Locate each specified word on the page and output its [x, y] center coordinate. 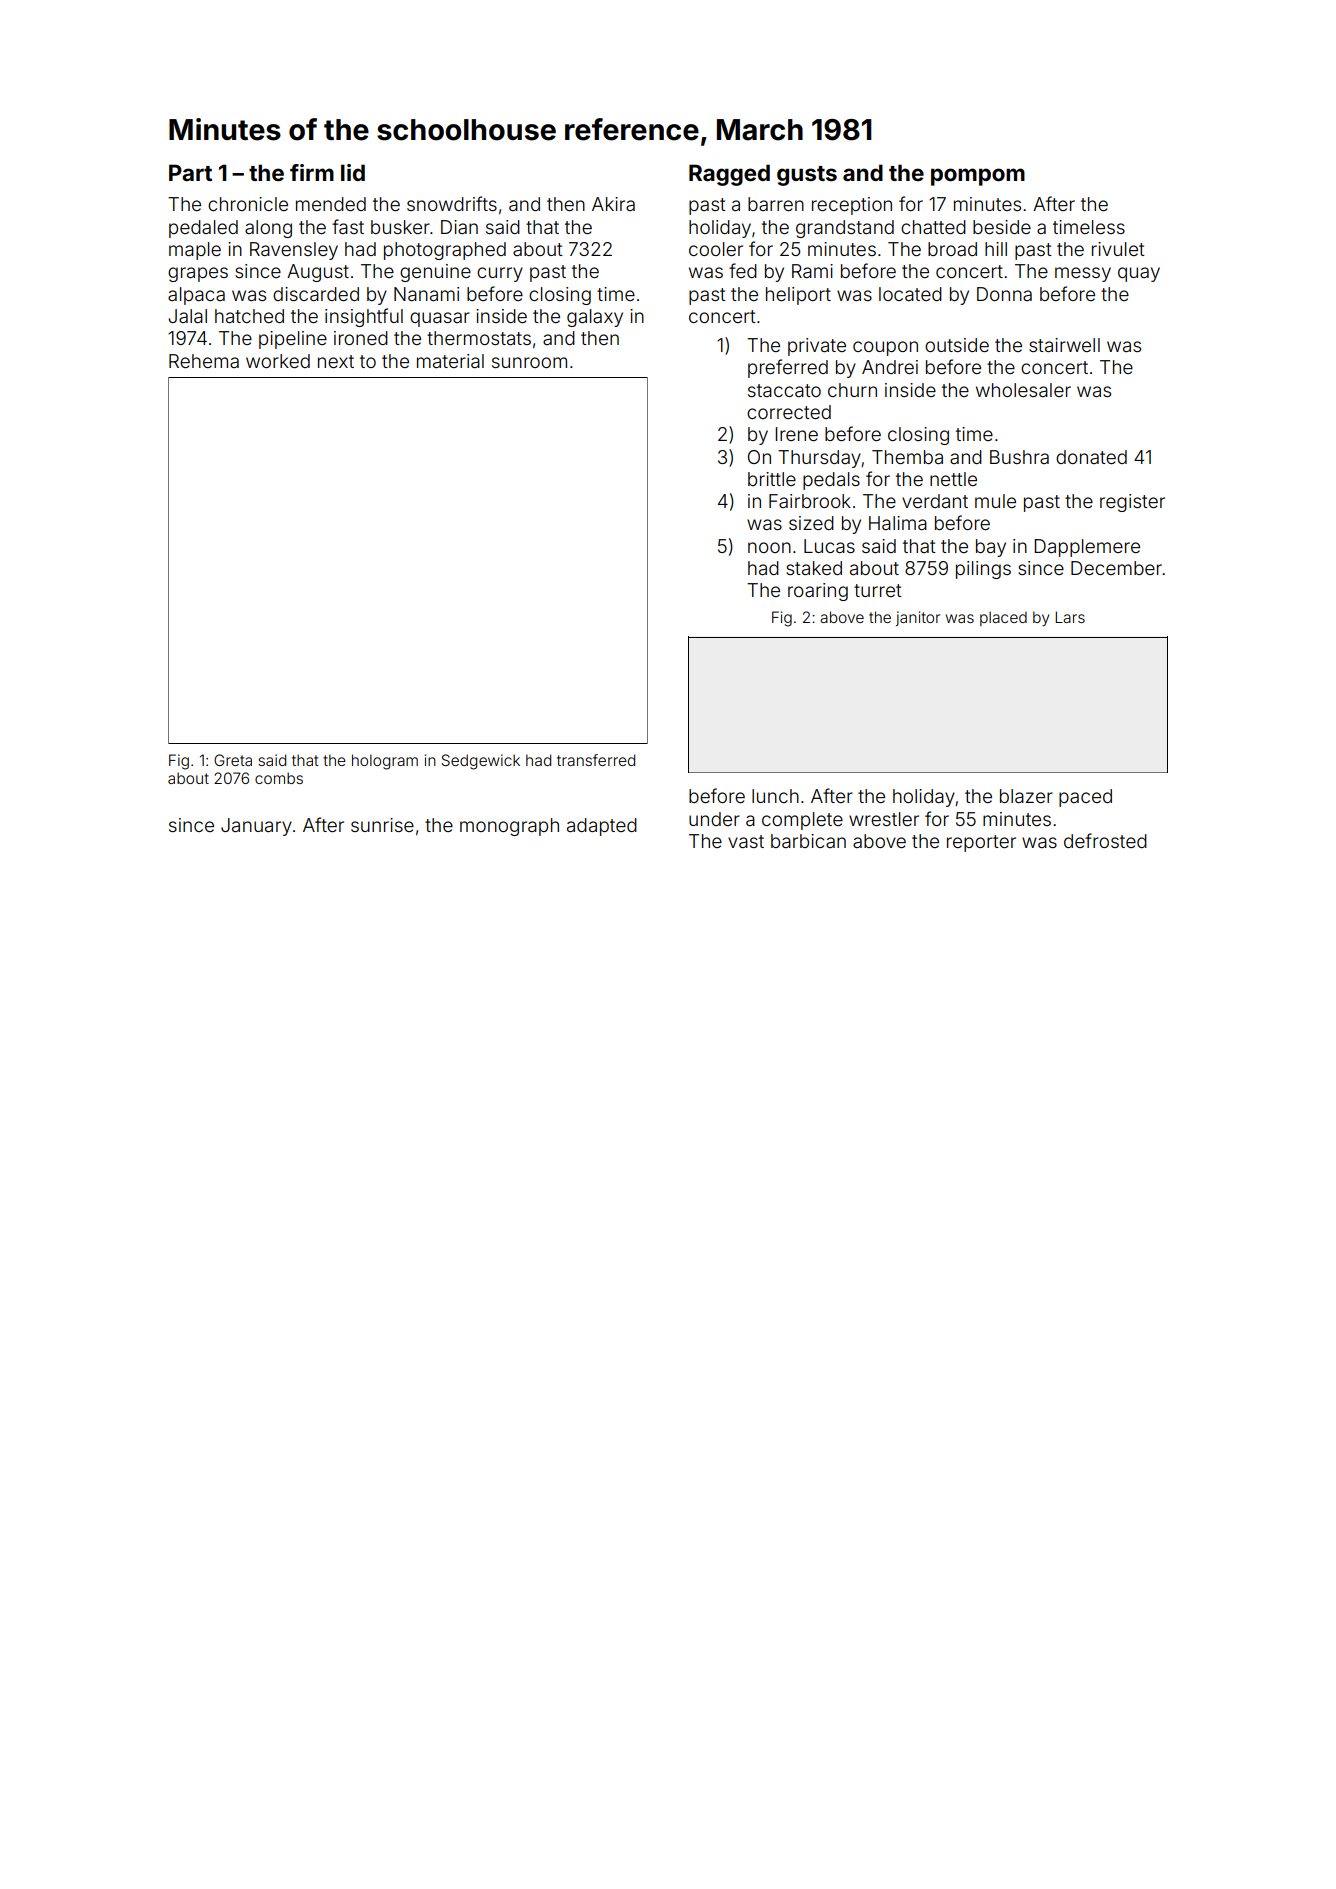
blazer [1026, 796]
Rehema [204, 361]
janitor [918, 618]
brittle [772, 479]
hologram [385, 762]
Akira [613, 204]
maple [195, 251]
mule [995, 501]
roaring [818, 592]
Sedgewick [480, 762]
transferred [596, 760]
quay [1139, 274]
